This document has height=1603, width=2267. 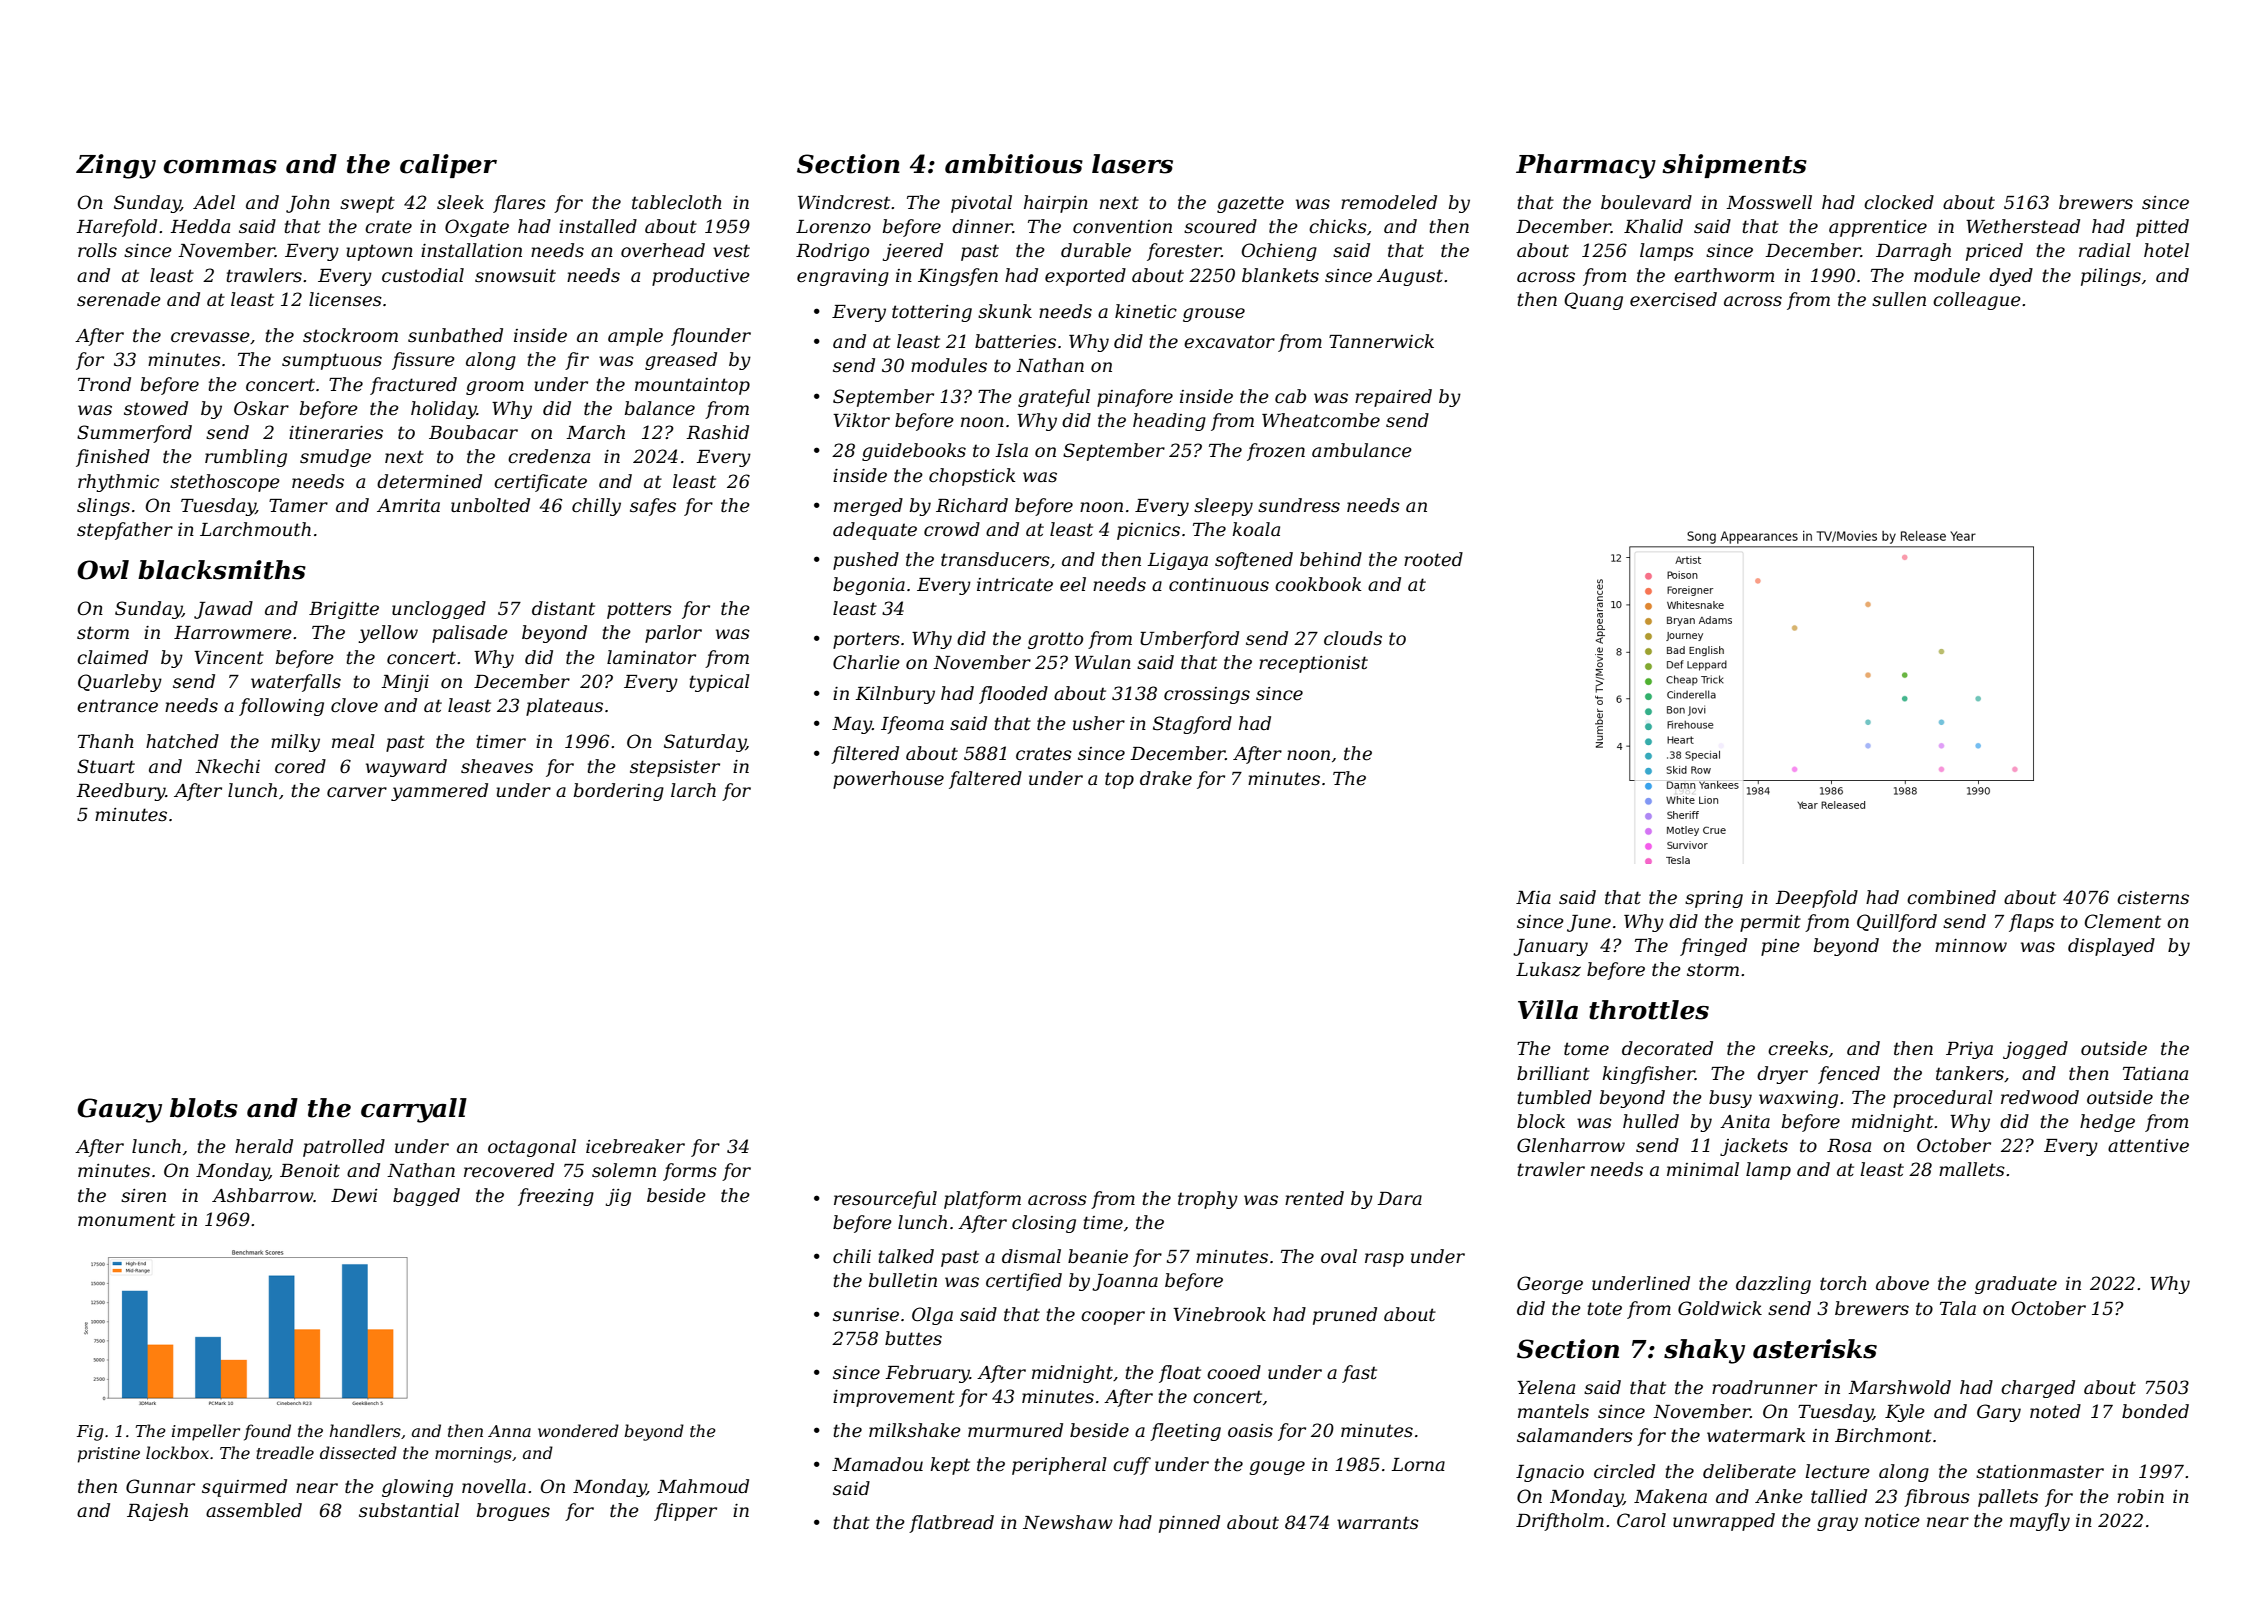 I want to click on blots, so click(x=204, y=1108).
